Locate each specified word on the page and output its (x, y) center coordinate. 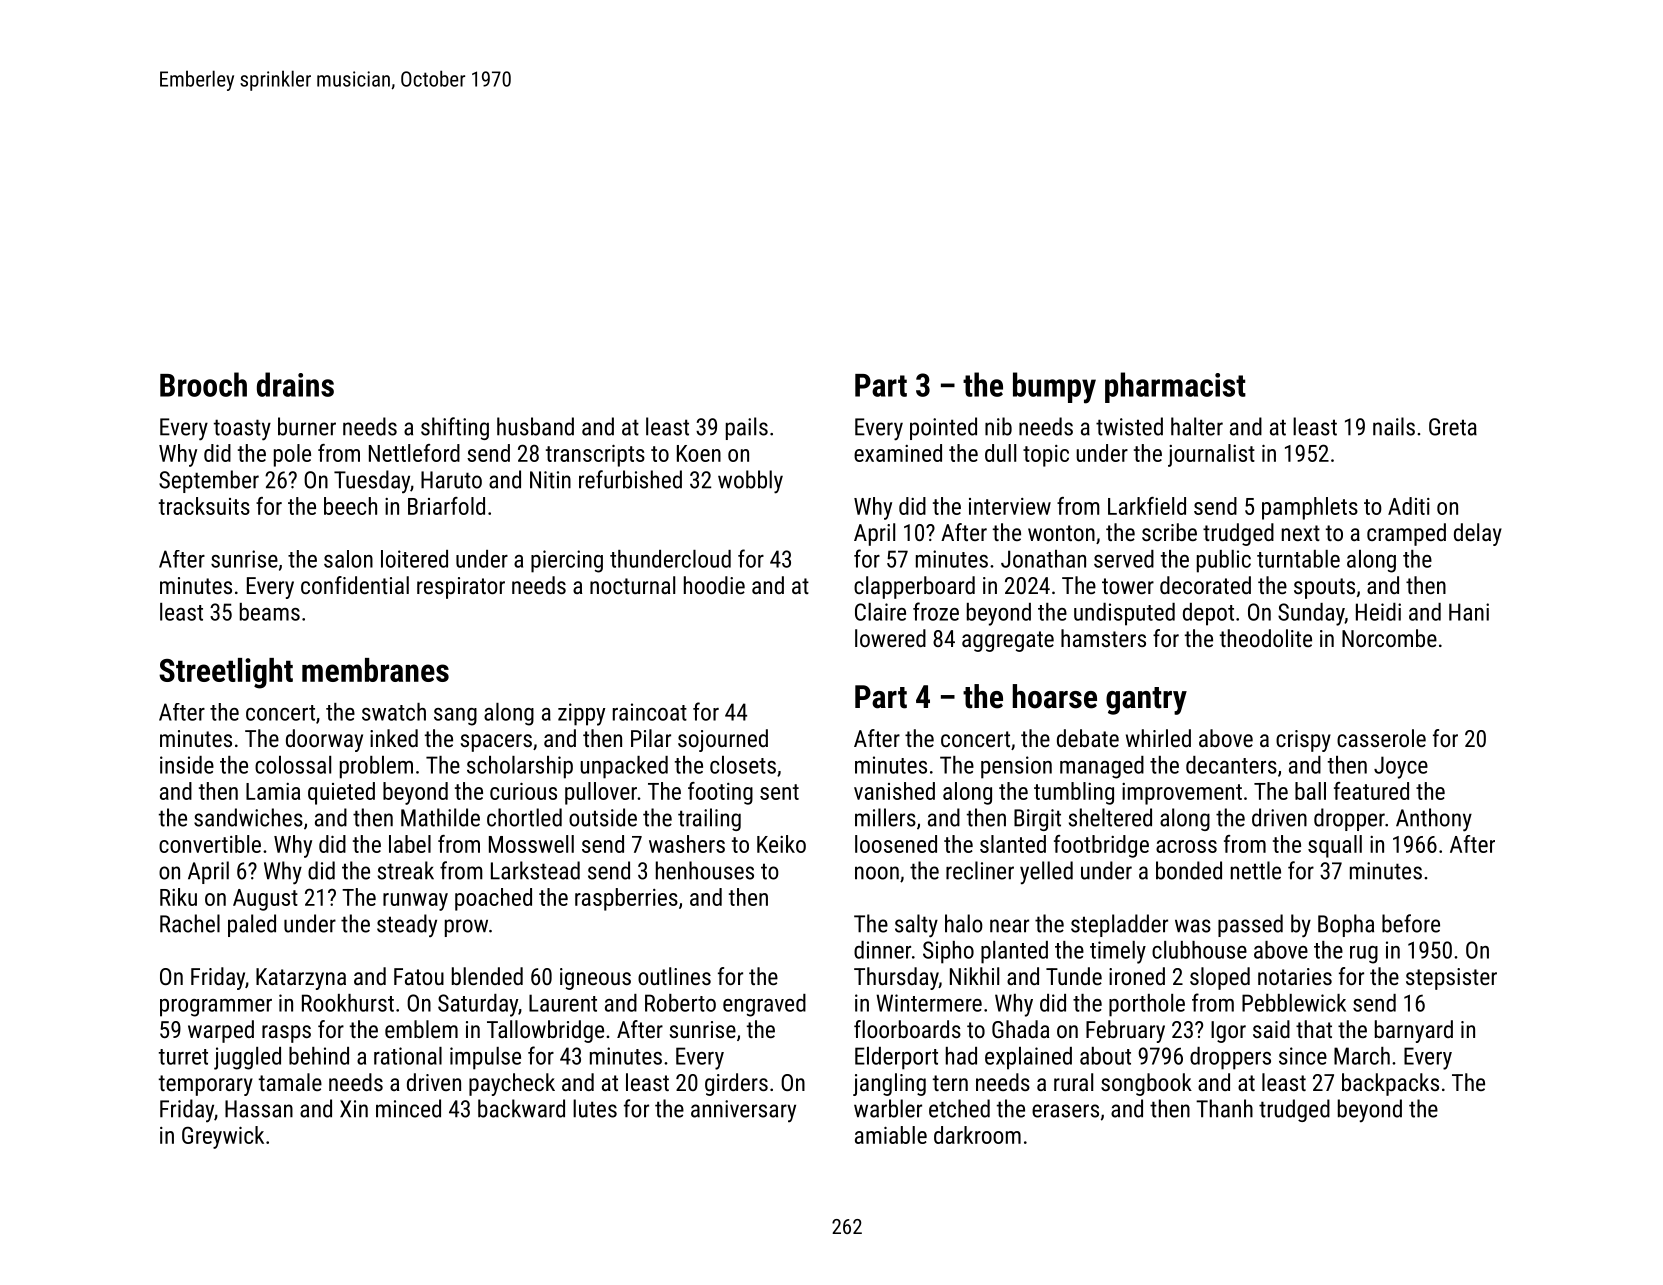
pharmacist (1175, 387)
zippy (581, 714)
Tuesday (372, 482)
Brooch (203, 384)
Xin (354, 1109)
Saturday (478, 1005)
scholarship (520, 767)
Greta (1453, 427)
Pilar (651, 738)
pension (1016, 767)
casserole (1381, 738)
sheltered (1110, 817)
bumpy (1054, 388)
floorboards (907, 1029)
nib (998, 426)
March (1362, 1056)
